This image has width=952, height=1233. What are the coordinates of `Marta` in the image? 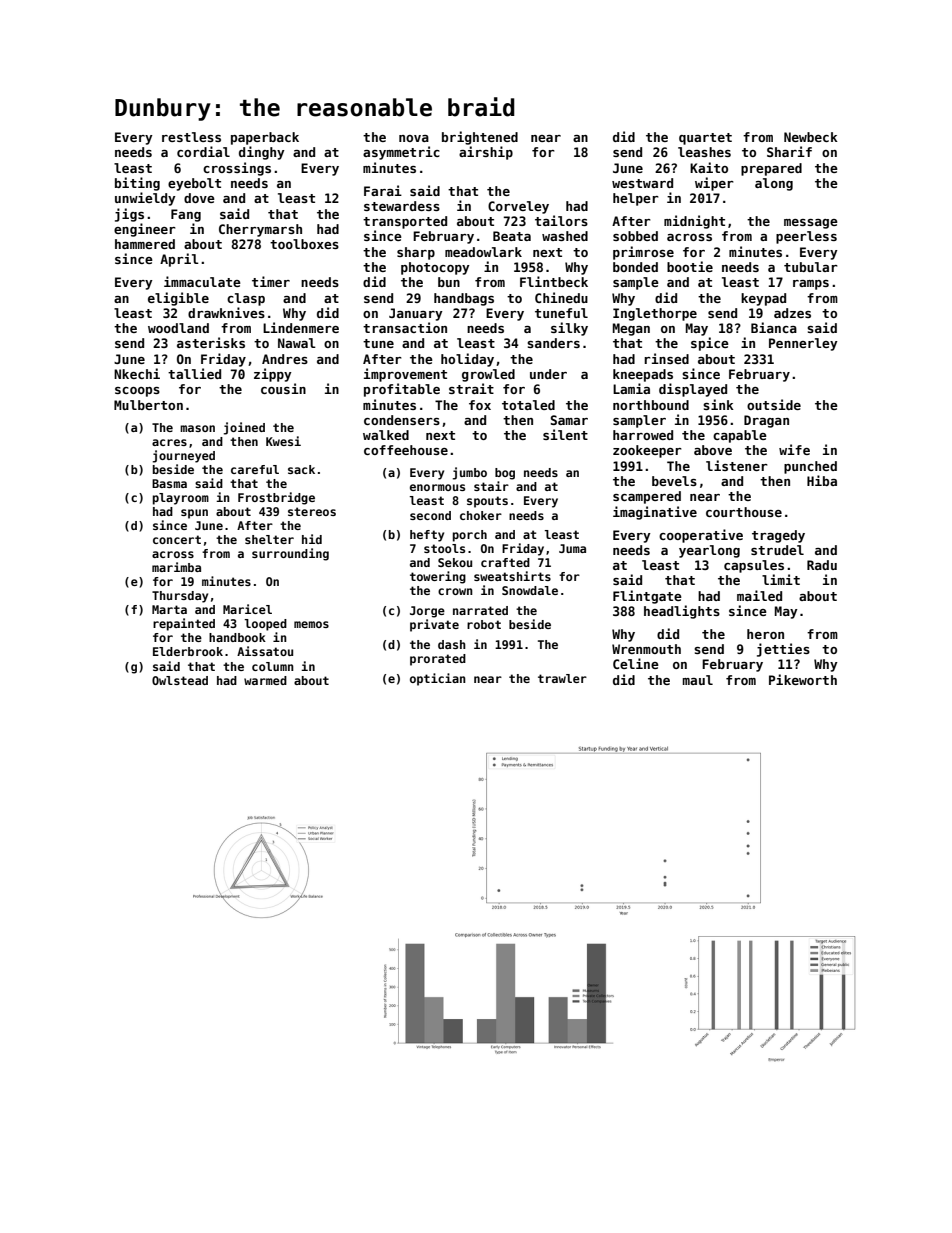 It's located at (169, 609).
